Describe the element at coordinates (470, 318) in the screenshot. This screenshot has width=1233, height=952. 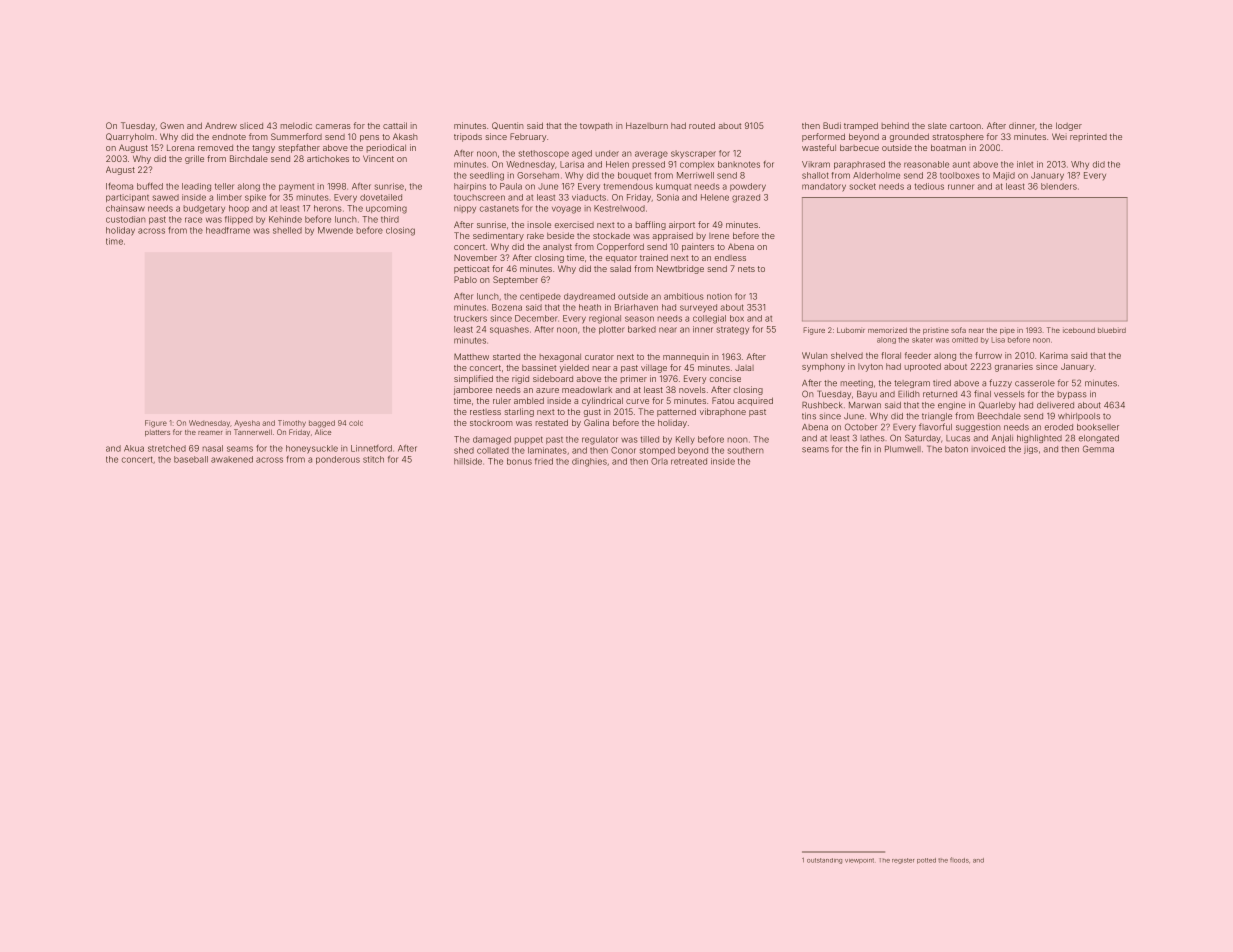
I see `truckers` at that location.
